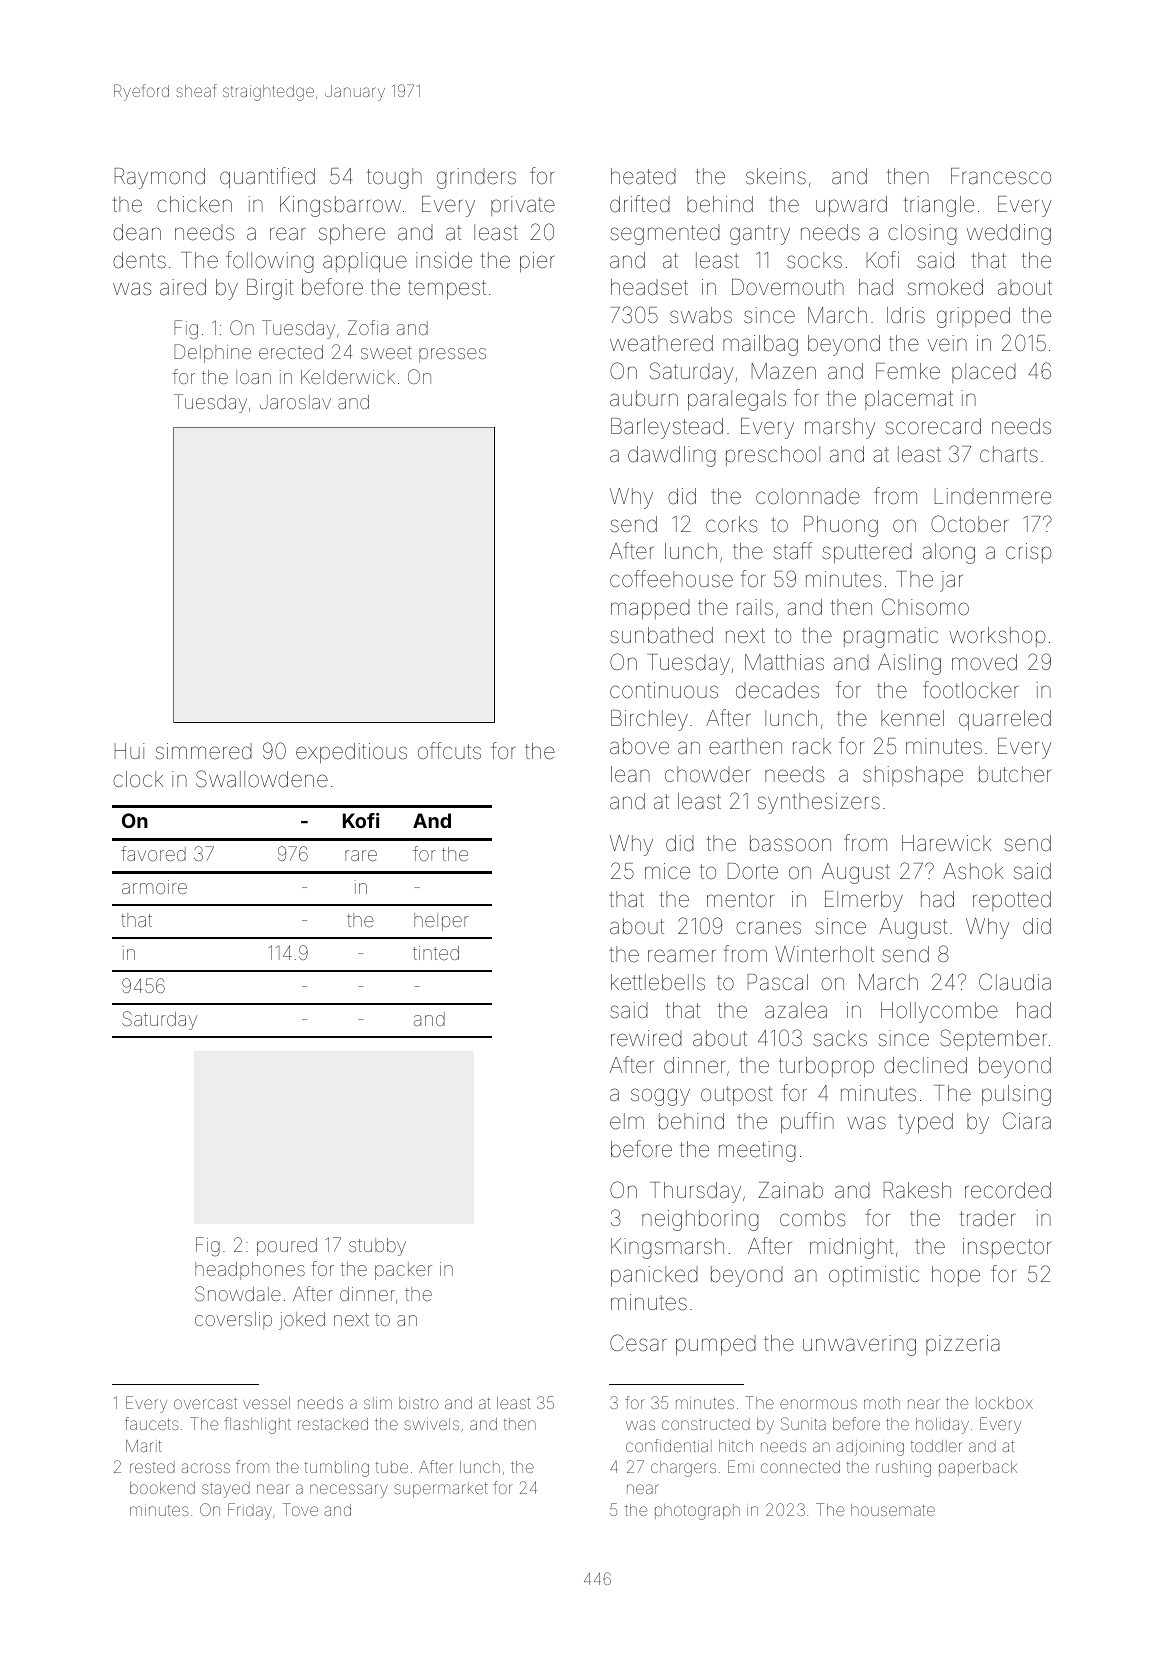 Image resolution: width=1165 pixels, height=1654 pixels. What do you see at coordinates (1012, 901) in the screenshot?
I see `repotted` at bounding box center [1012, 901].
